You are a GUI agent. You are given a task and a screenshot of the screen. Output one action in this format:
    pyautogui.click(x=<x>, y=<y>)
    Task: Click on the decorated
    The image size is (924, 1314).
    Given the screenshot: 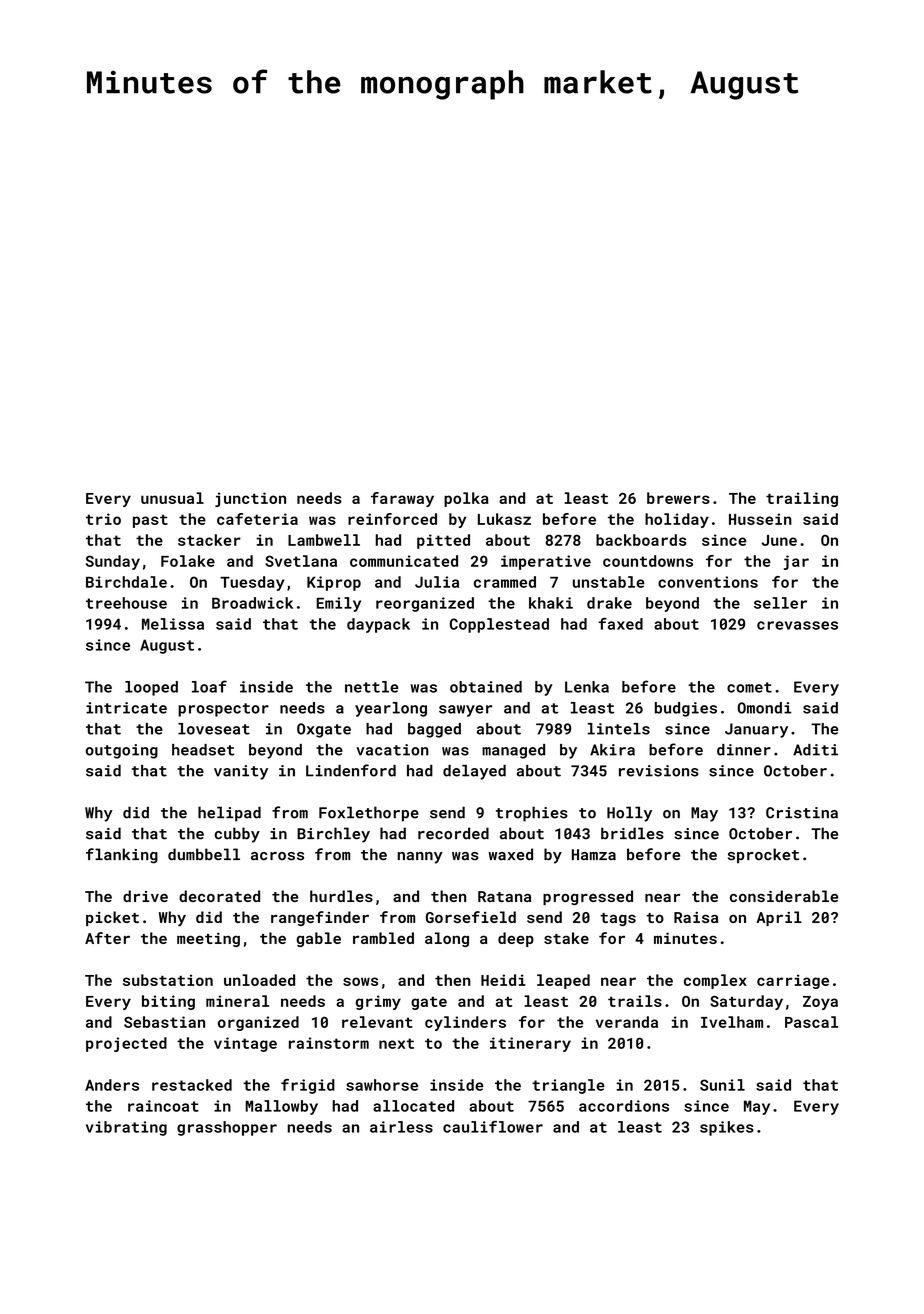 What is the action you would take?
    pyautogui.click(x=219, y=896)
